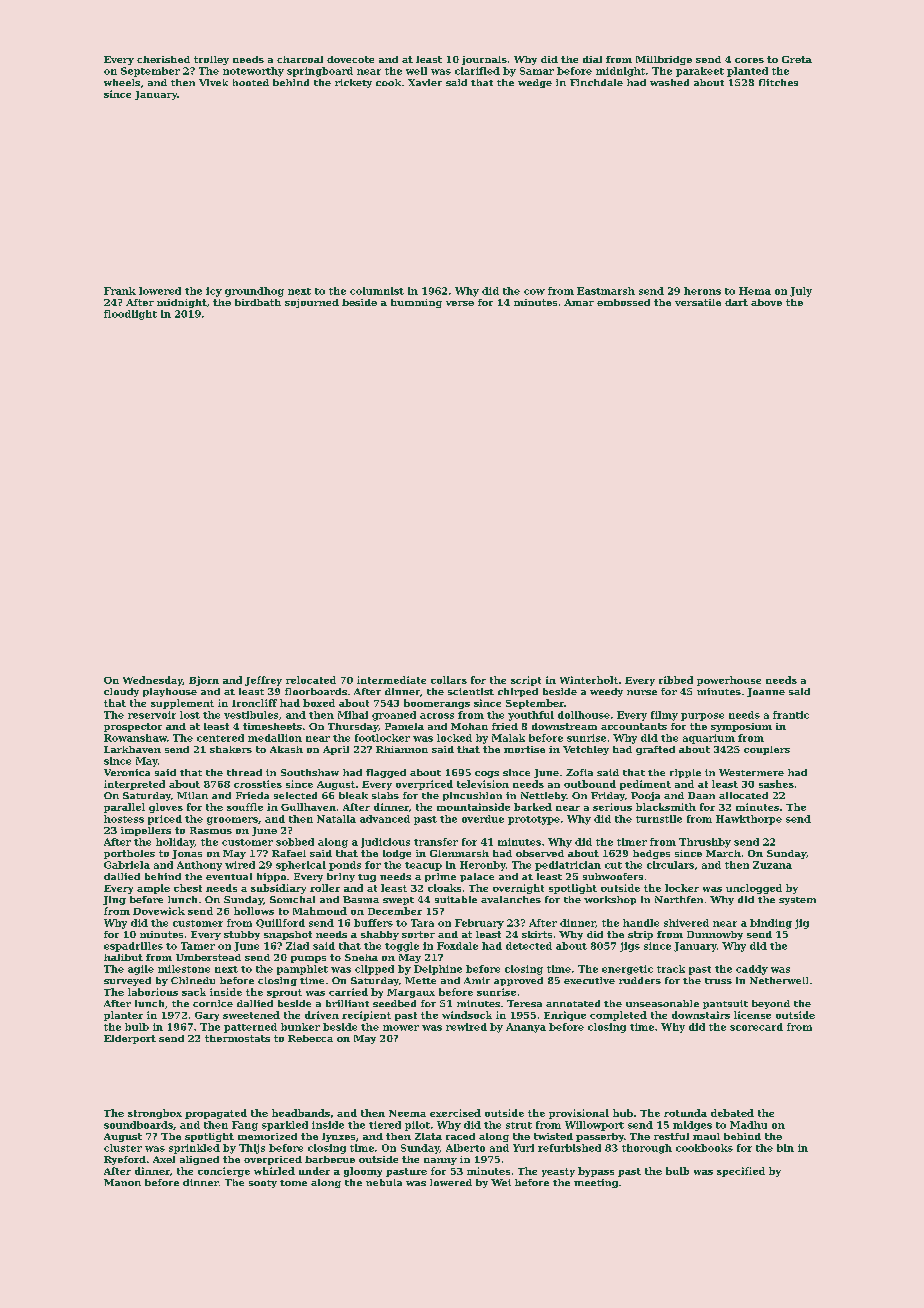 This screenshot has height=1308, width=924. What do you see at coordinates (353, 83) in the screenshot?
I see `rickety` at bounding box center [353, 83].
